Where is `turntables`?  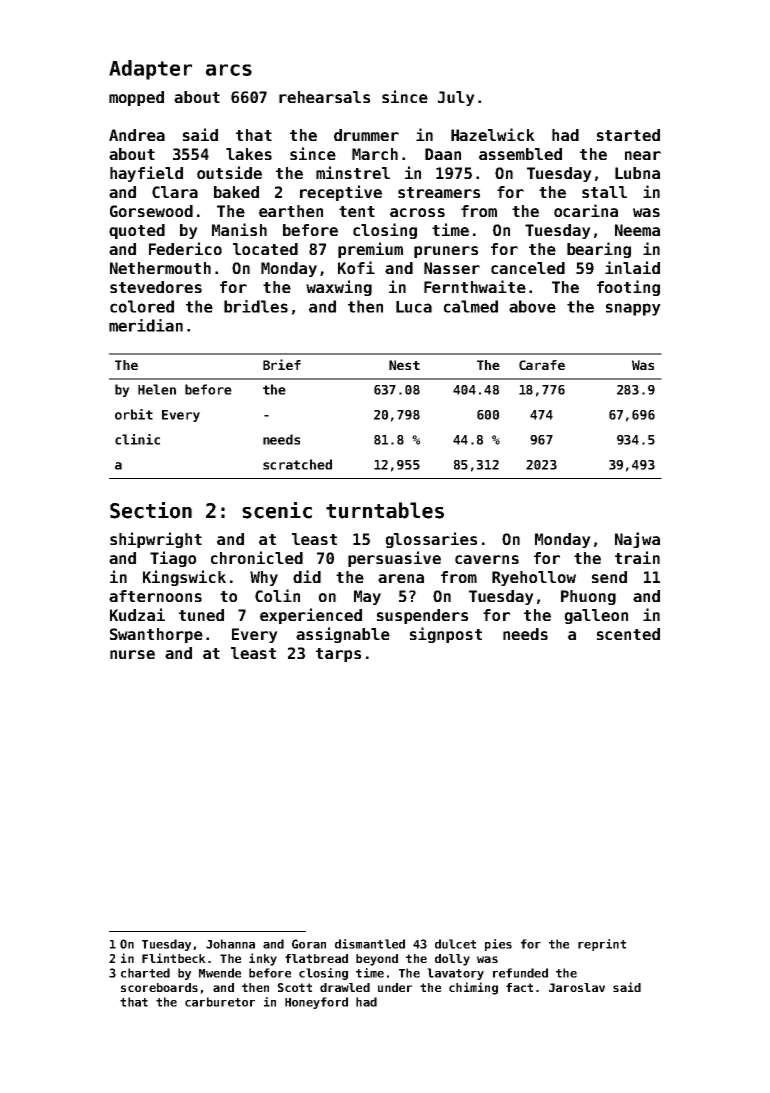
turntables is located at coordinates (385, 510).
